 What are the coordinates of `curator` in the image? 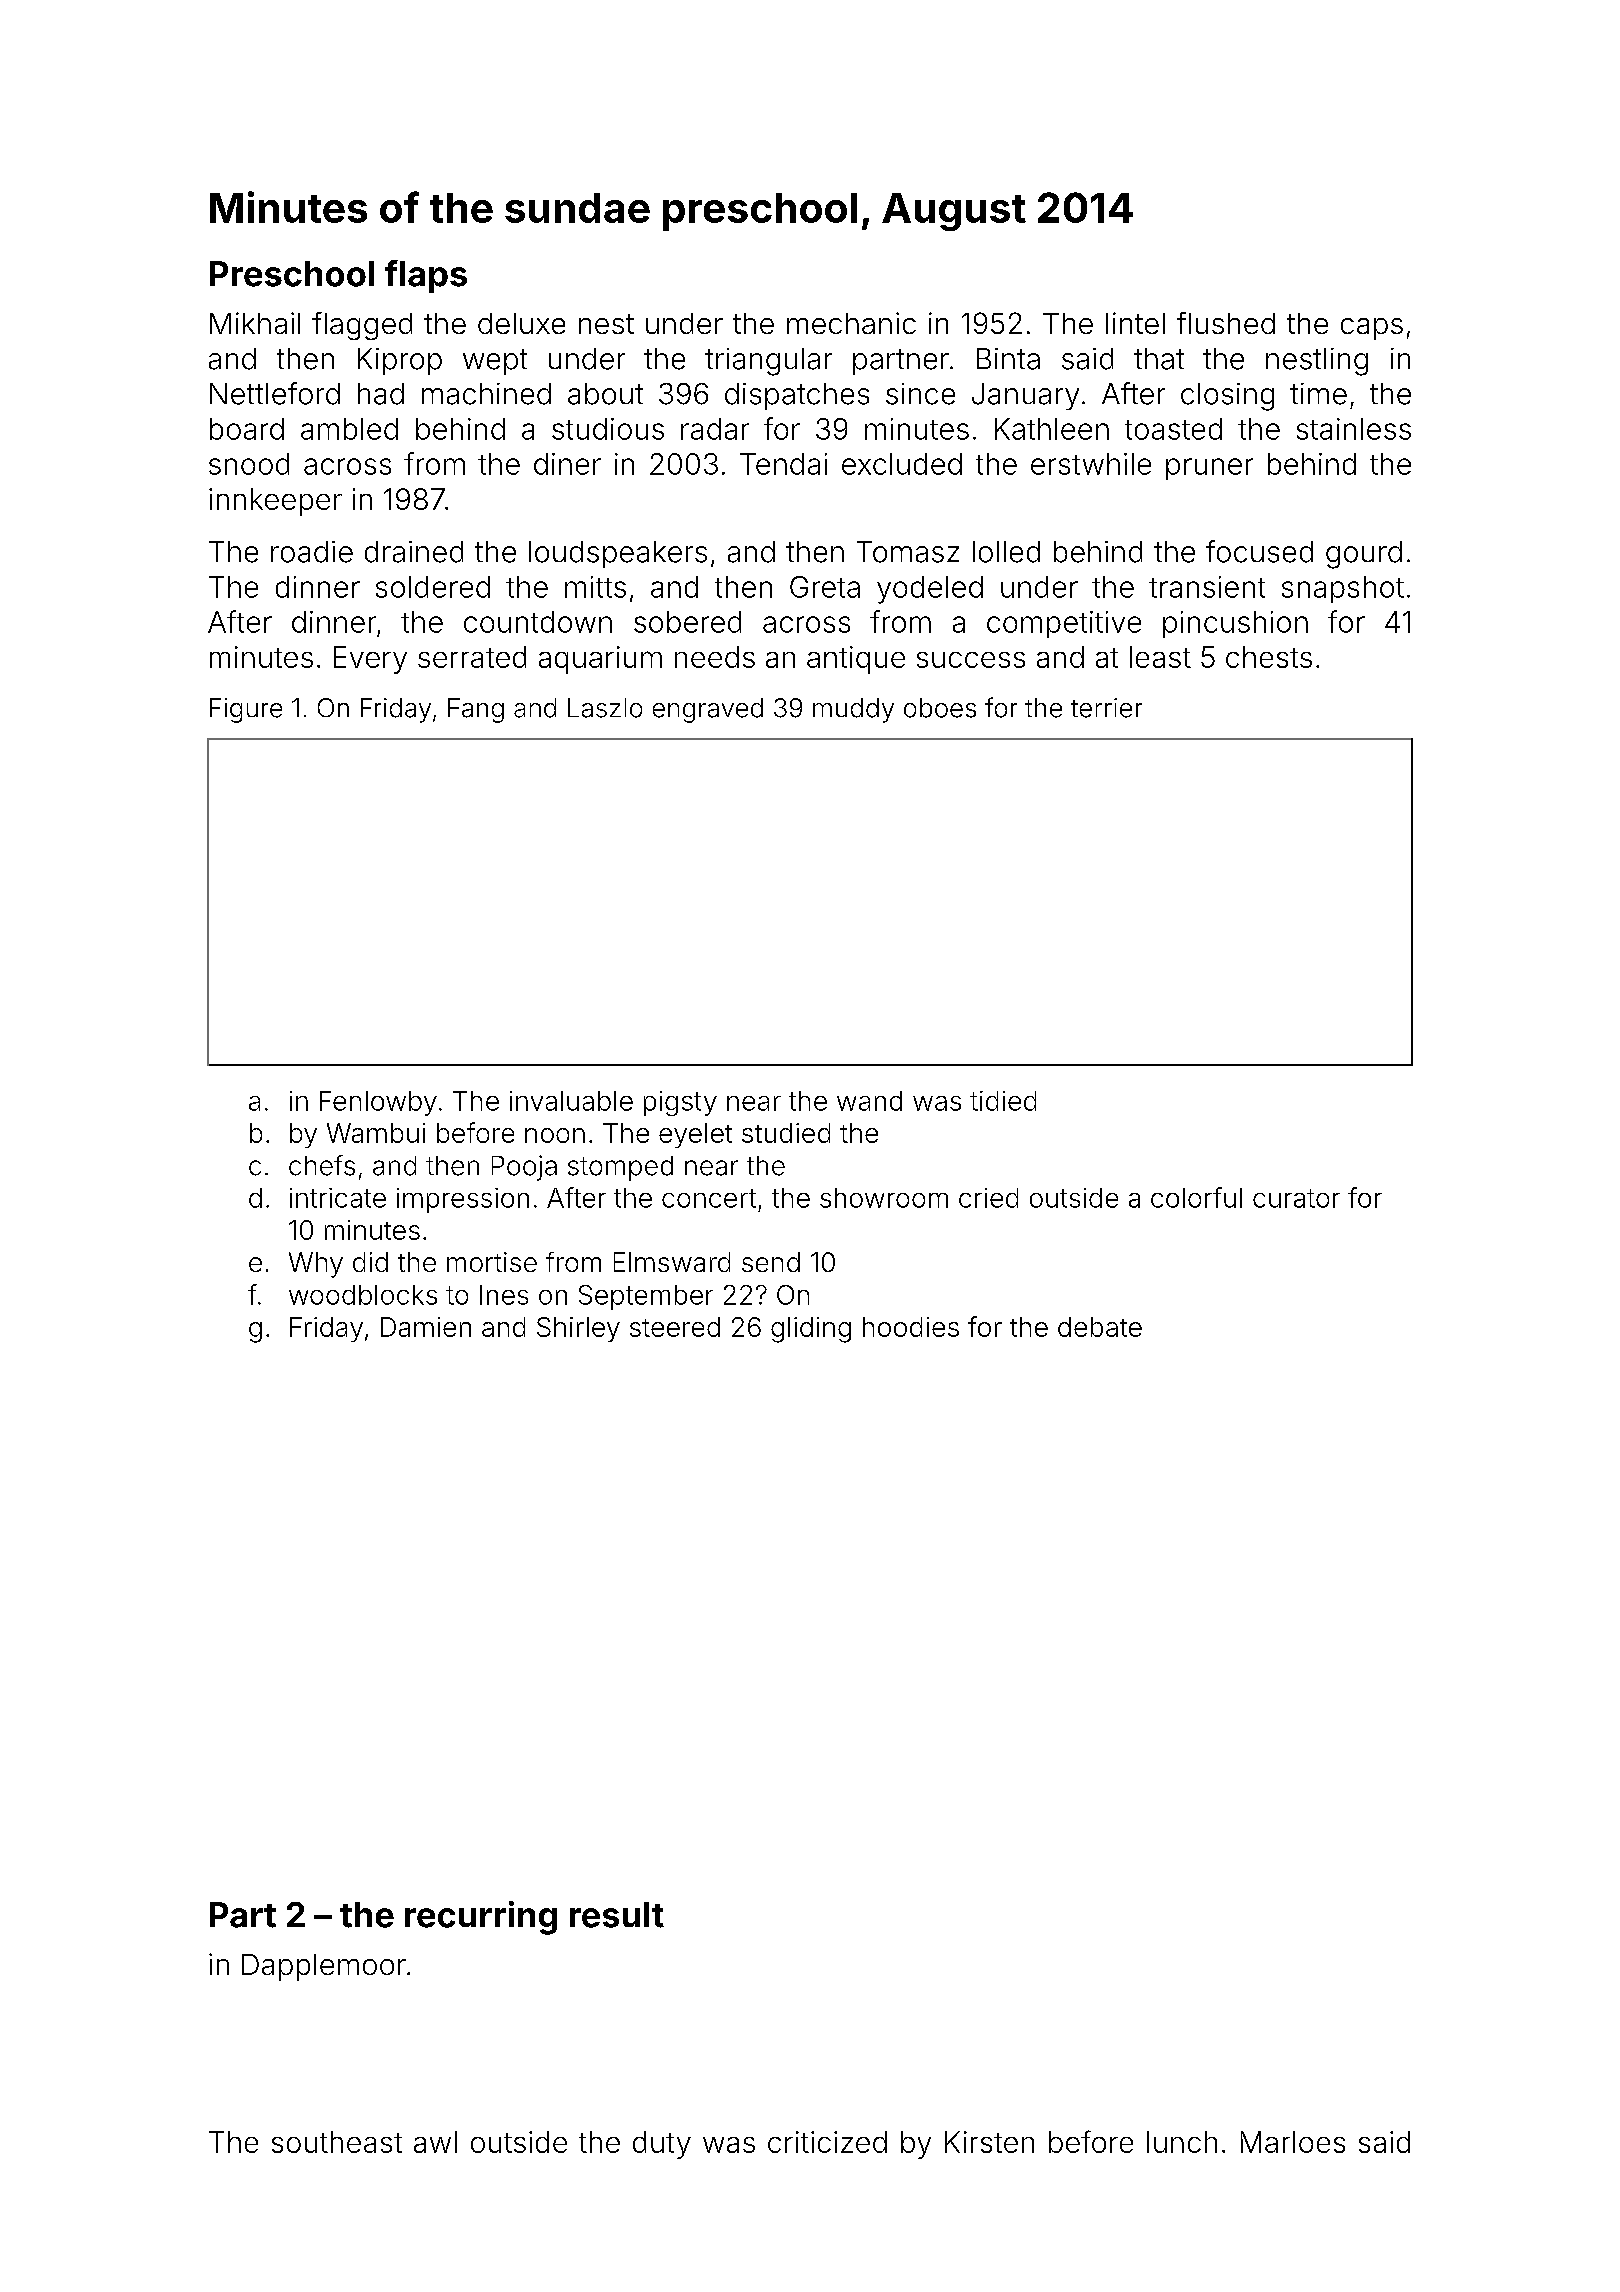 It's located at (1296, 1198).
